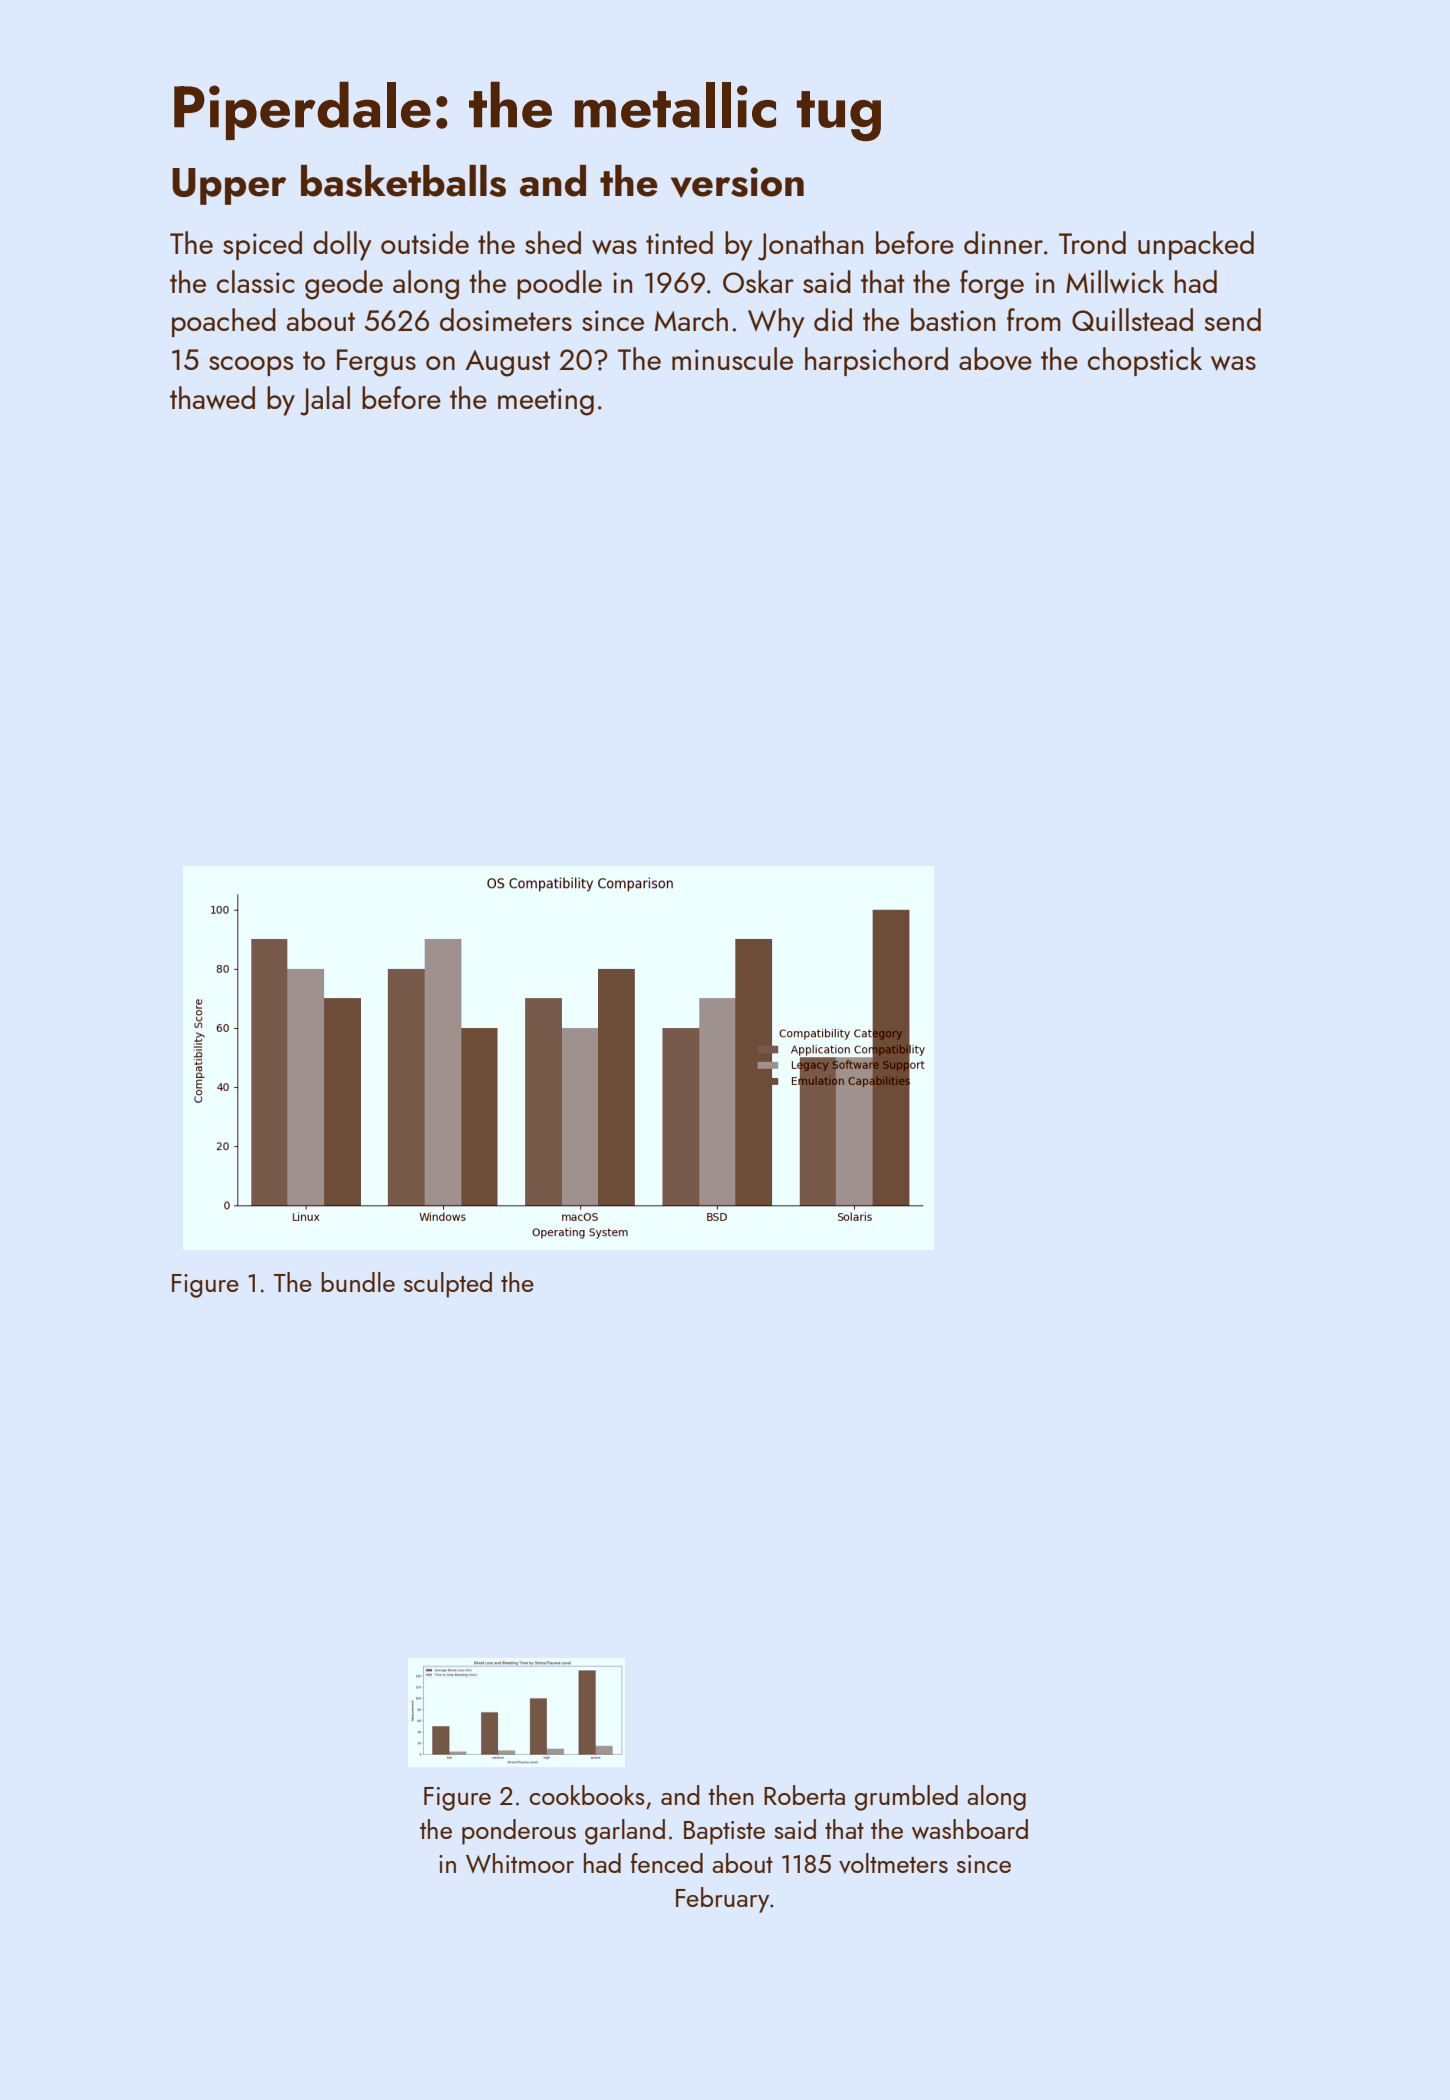 The image size is (1450, 2100). Describe the element at coordinates (804, 1795) in the image. I see `Roberta` at that location.
